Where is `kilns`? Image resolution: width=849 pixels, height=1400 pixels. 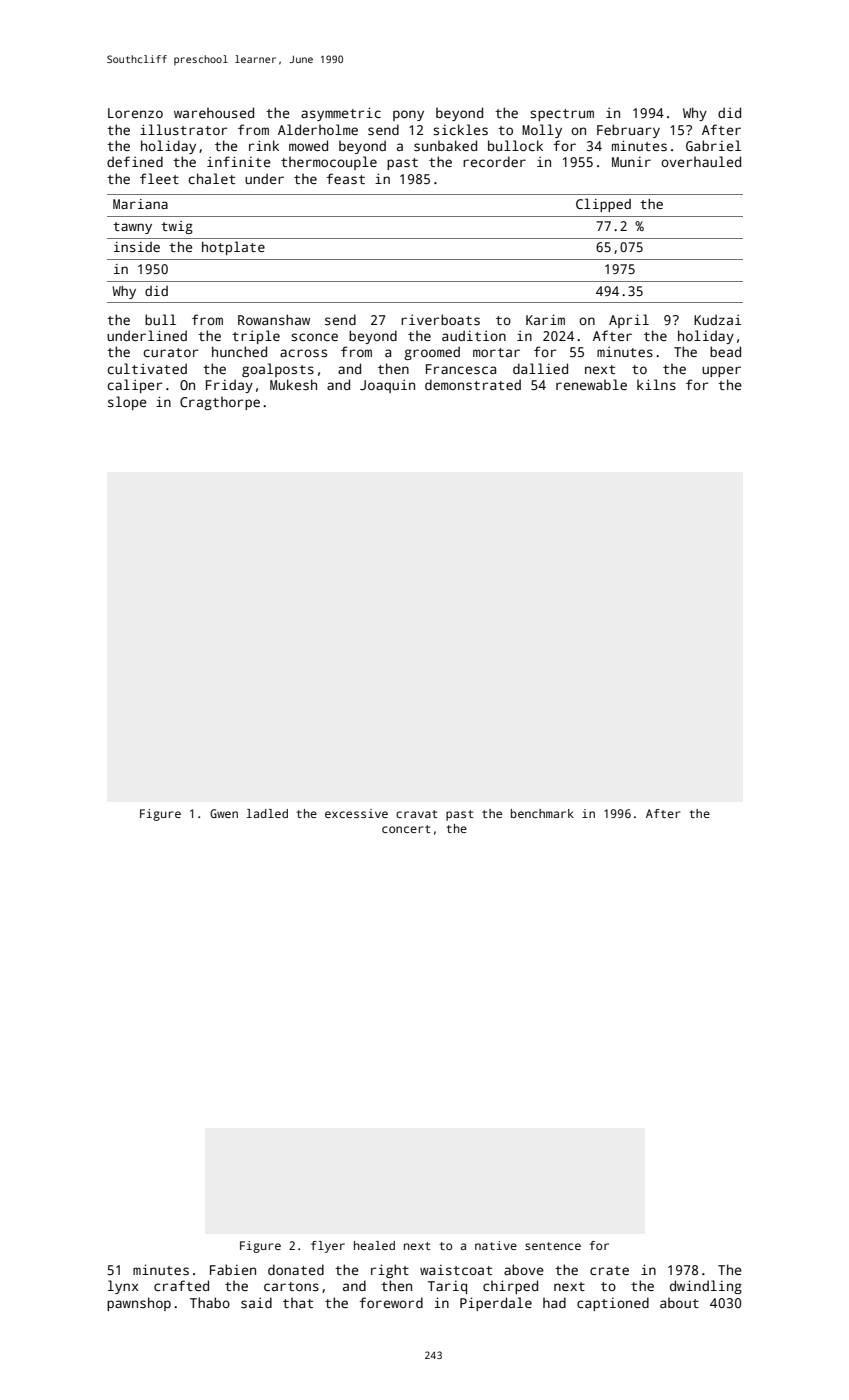 kilns is located at coordinates (656, 384).
